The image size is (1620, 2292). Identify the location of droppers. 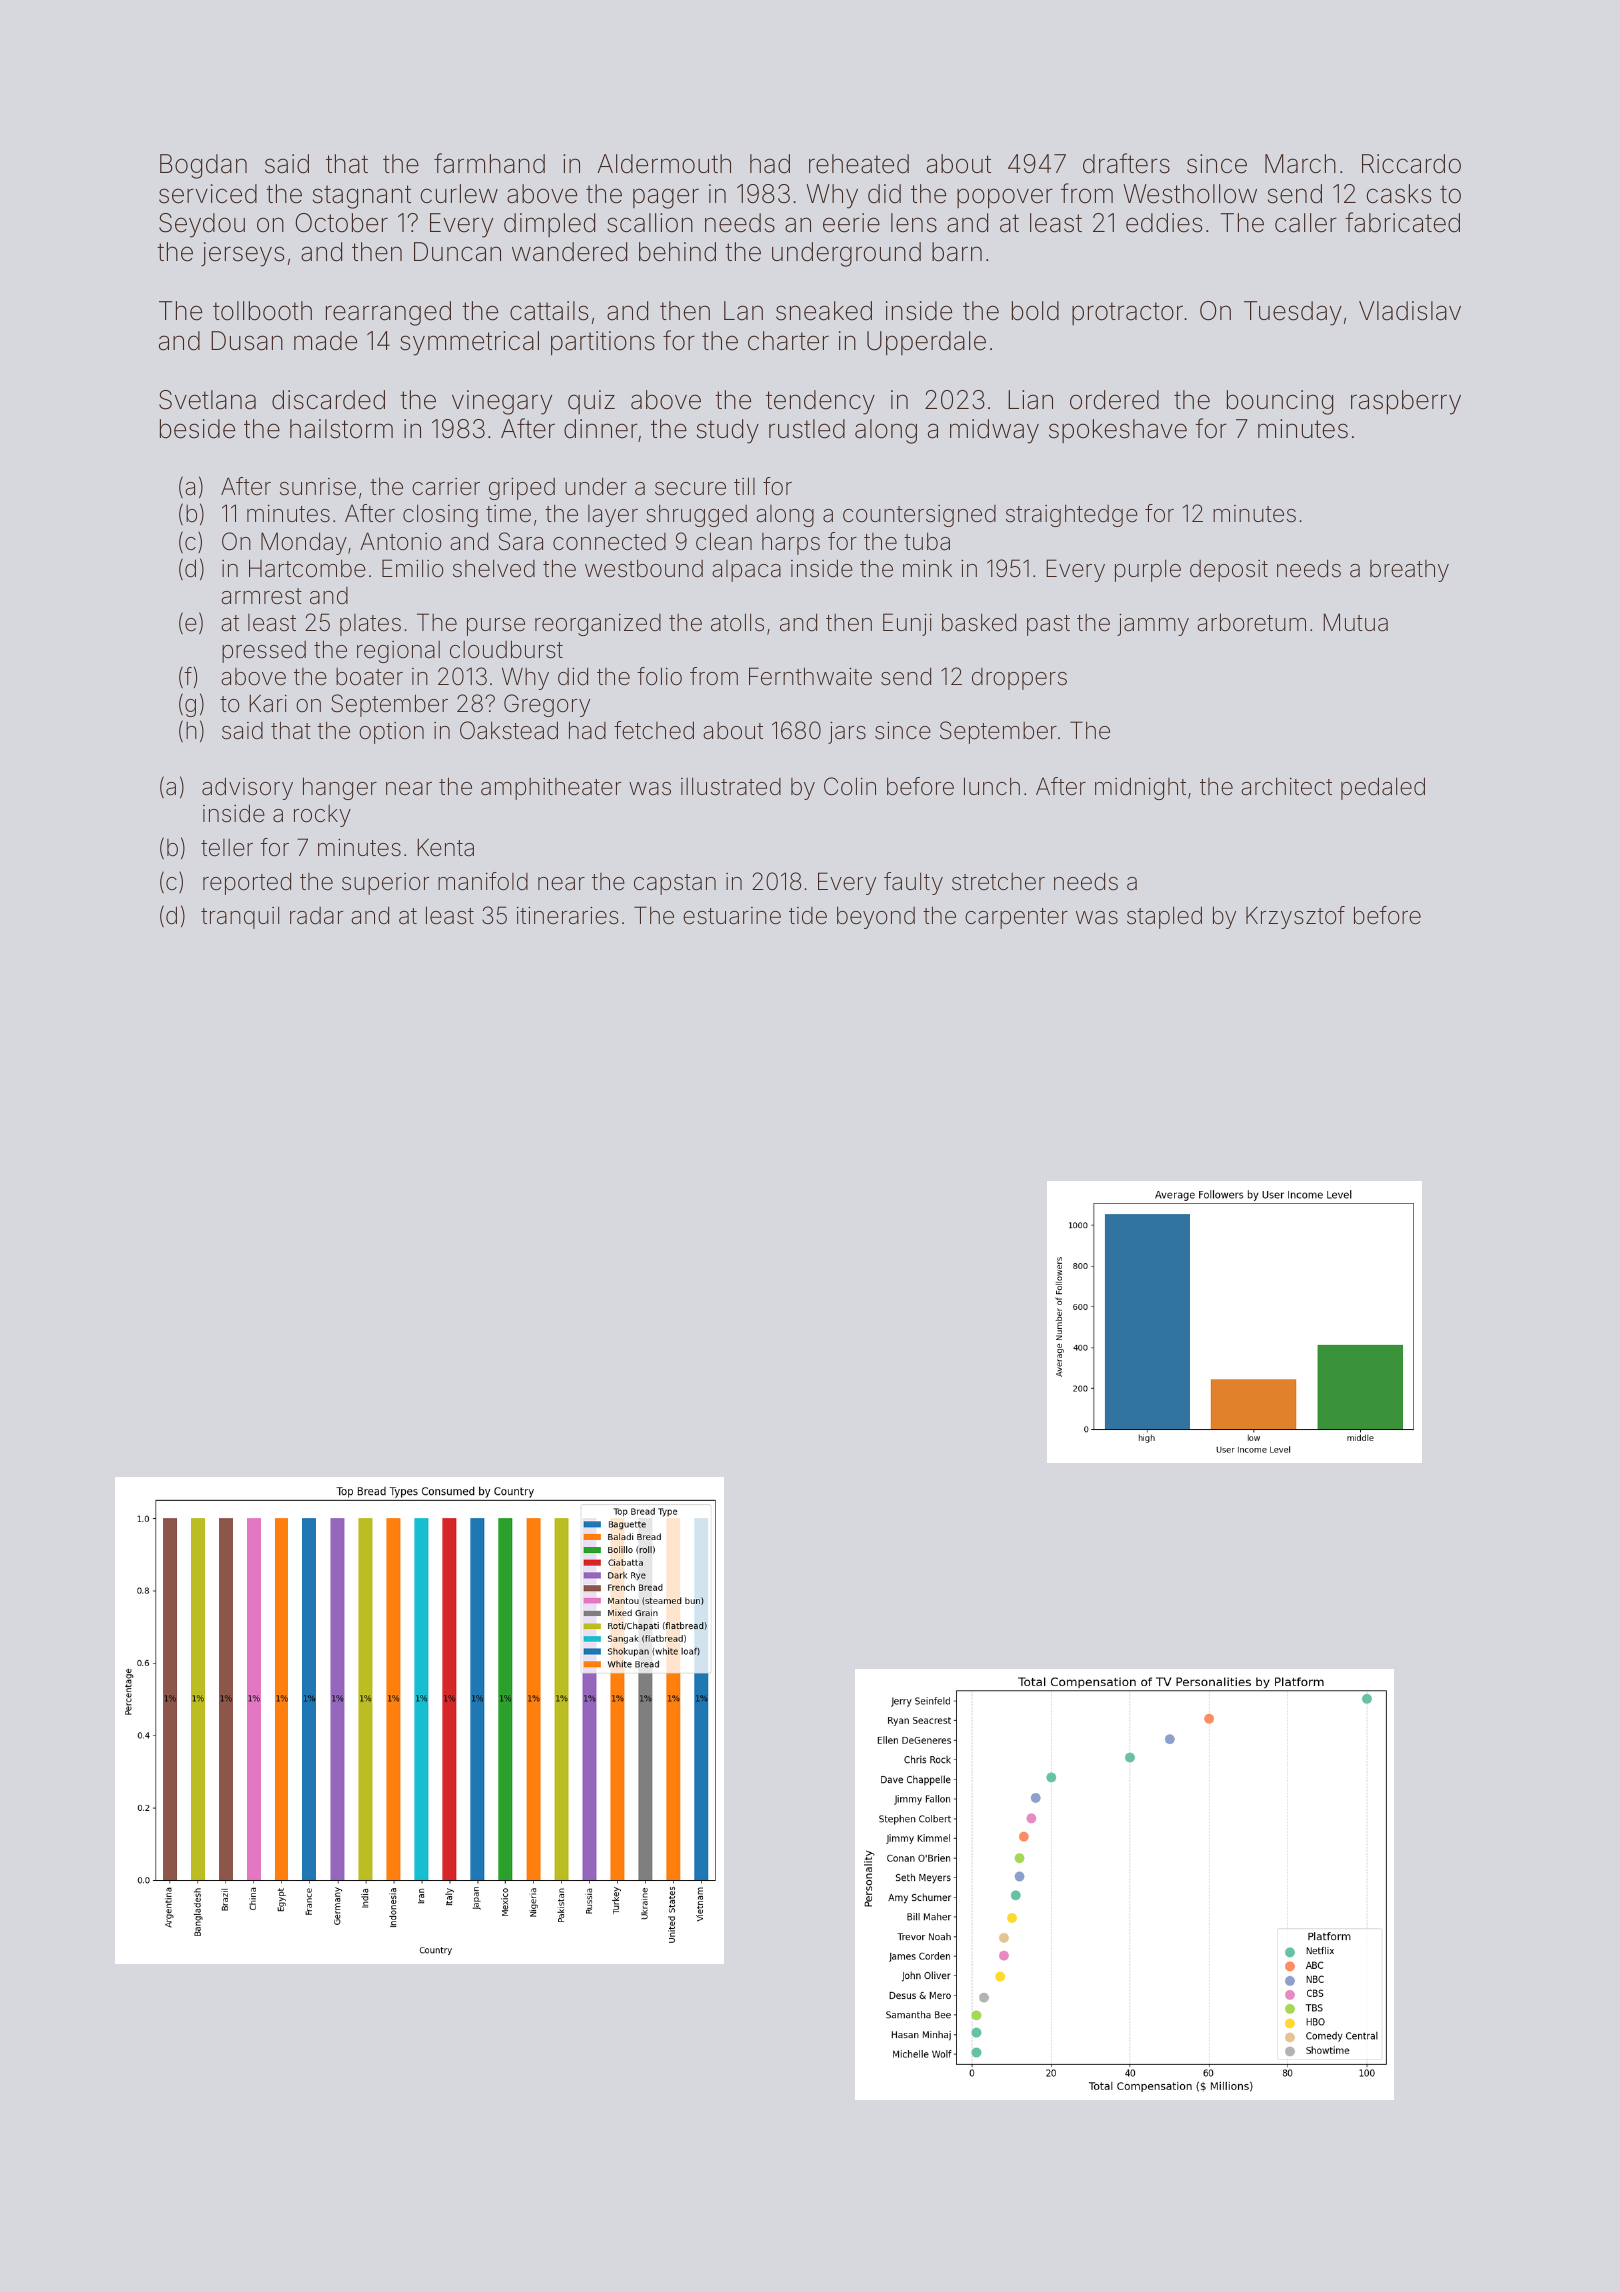
(1019, 679).
